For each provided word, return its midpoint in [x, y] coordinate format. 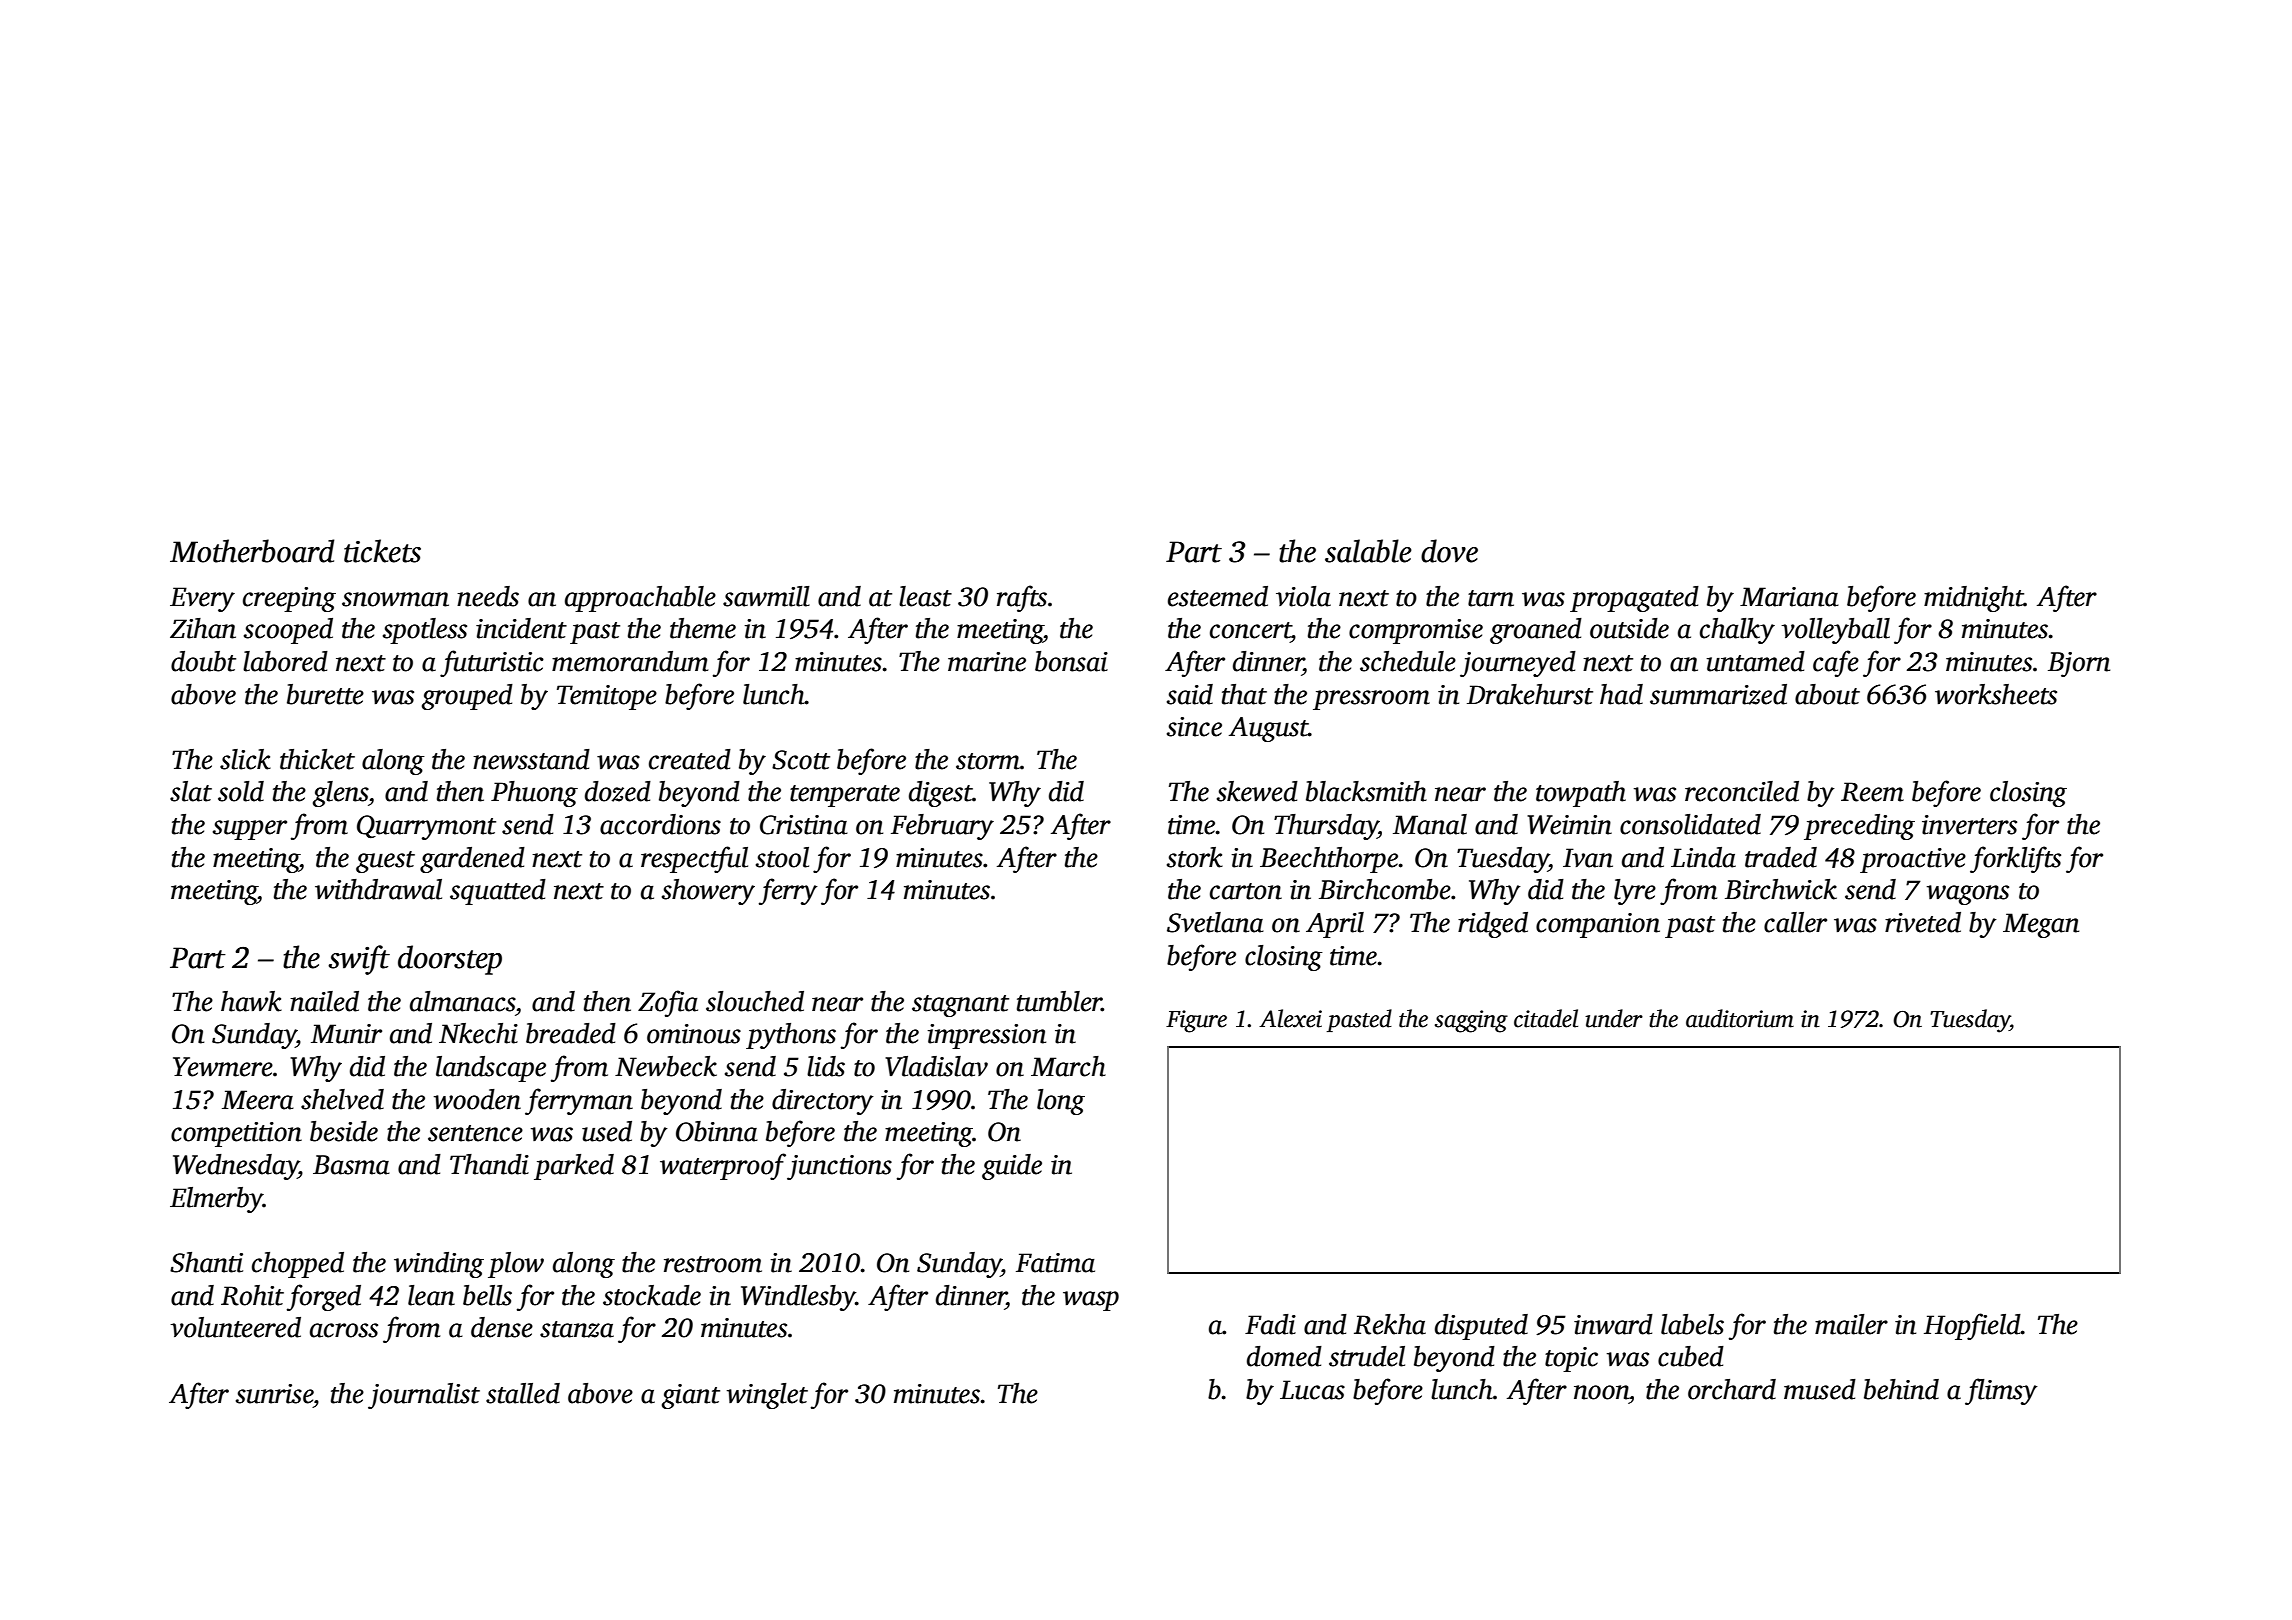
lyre [1635, 892]
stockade [652, 1295]
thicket [317, 759]
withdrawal [378, 889]
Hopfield [1972, 1326]
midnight [1974, 599]
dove [1449, 551]
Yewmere [223, 1067]
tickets [382, 551]
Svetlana [1215, 922]
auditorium [1740, 1018]
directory [823, 1102]
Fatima [1055, 1263]
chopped [298, 1265]
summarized [1718, 694]
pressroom [1371, 700]
